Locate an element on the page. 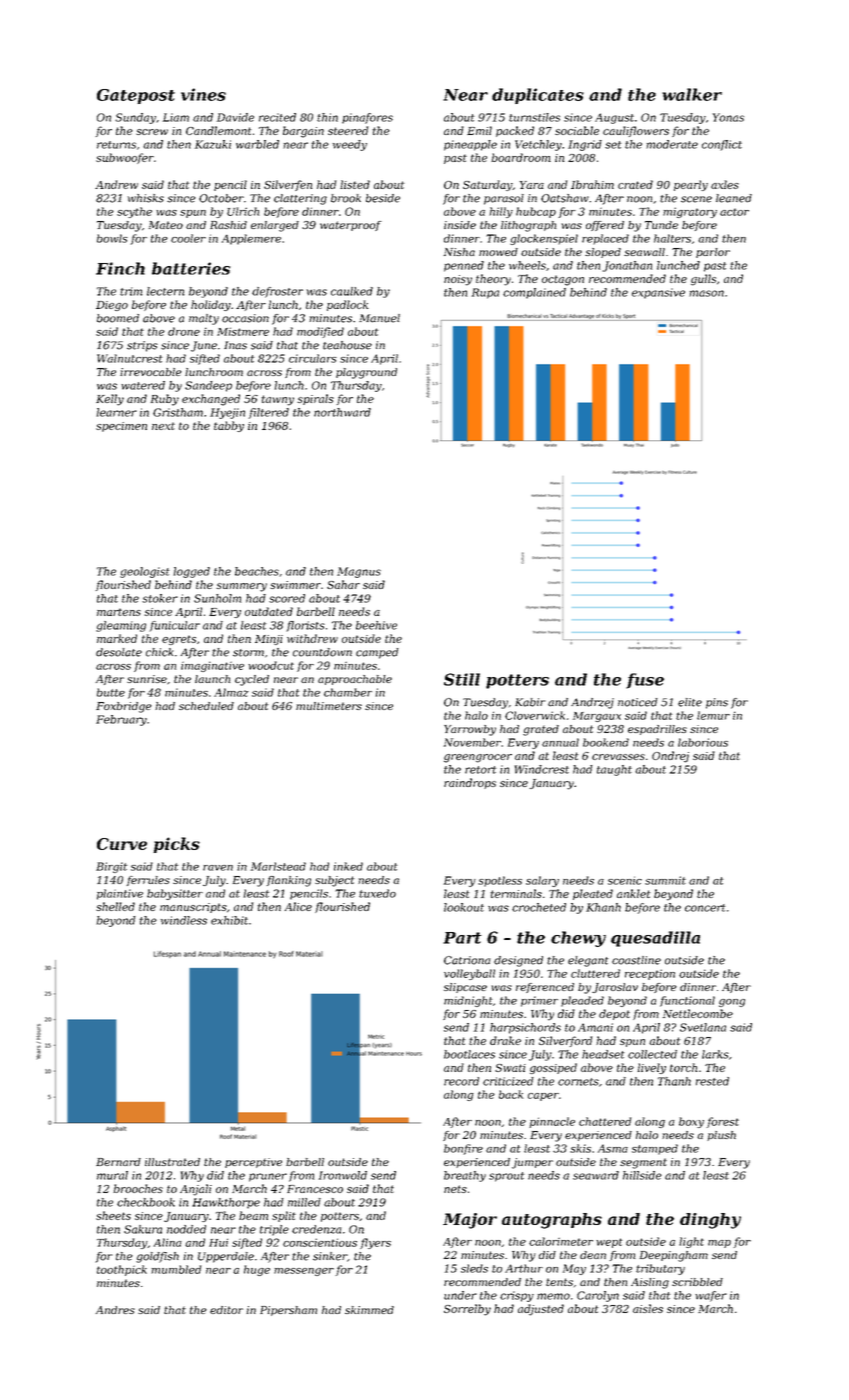  funicular is located at coordinates (174, 626).
